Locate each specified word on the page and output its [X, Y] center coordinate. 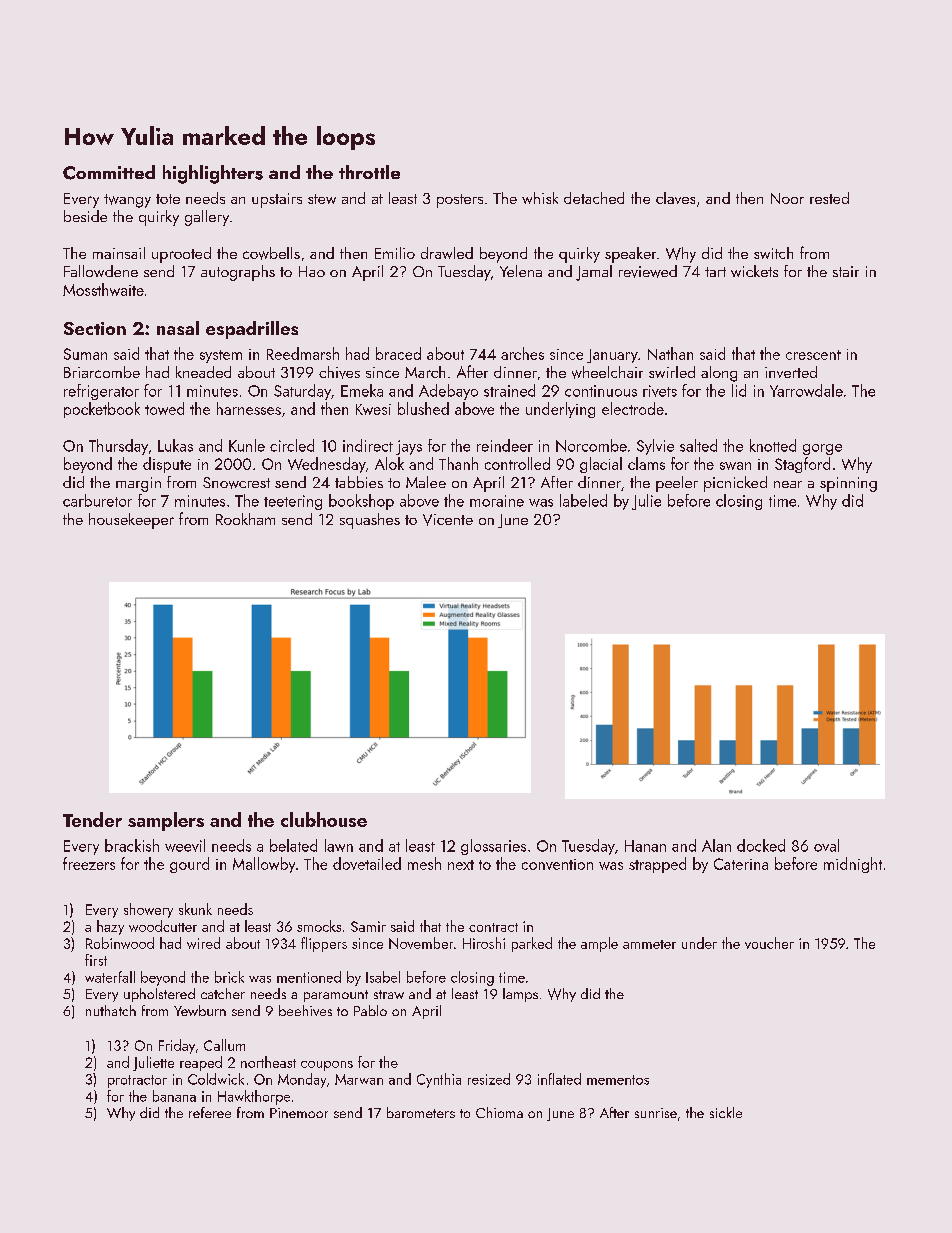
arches [522, 353]
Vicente [448, 520]
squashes [370, 521]
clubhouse [324, 819]
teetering [293, 502]
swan [735, 466]
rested [829, 198]
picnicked [735, 484]
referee [210, 1112]
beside [85, 216]
